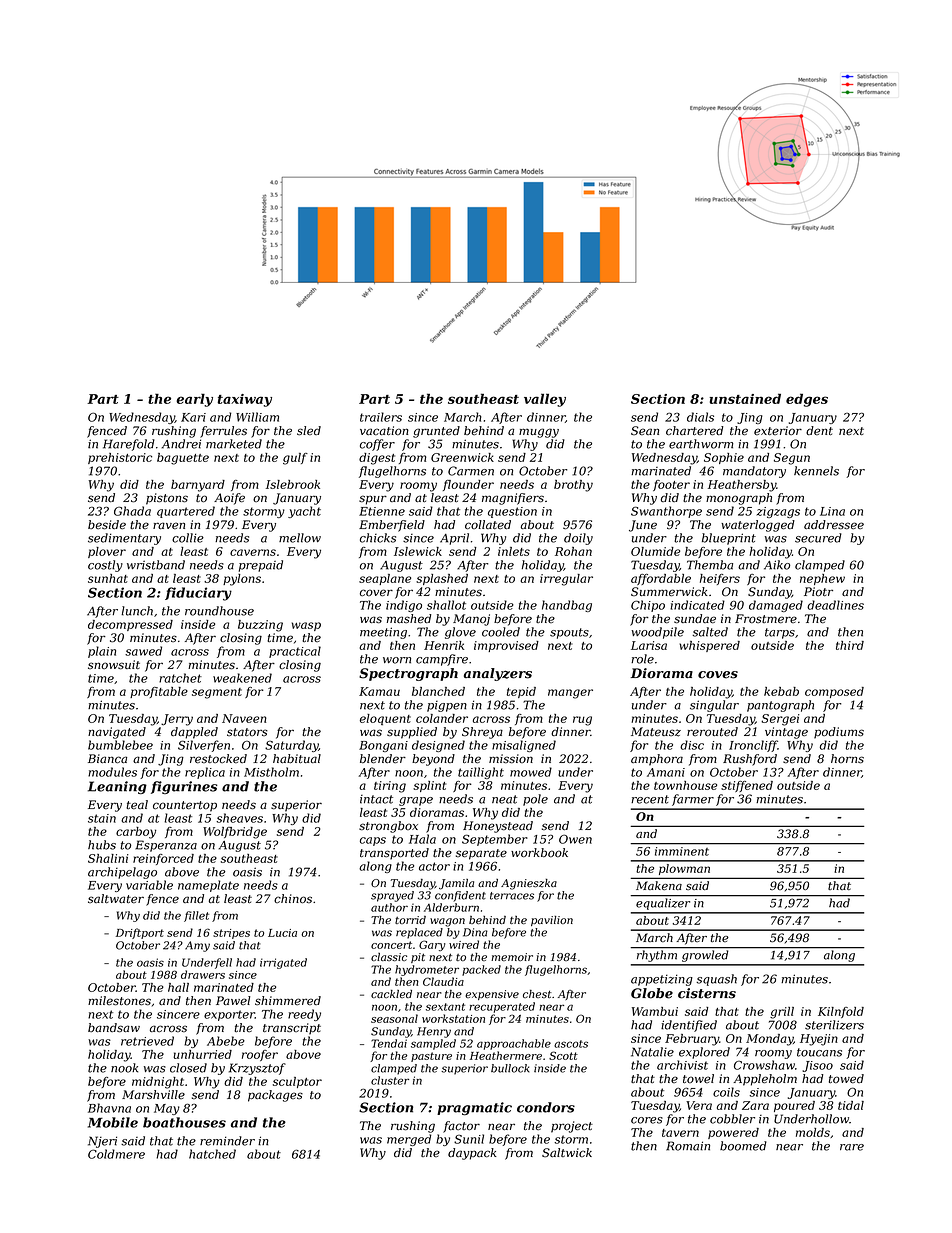  Describe the element at coordinates (807, 400) in the screenshot. I see `edges` at that location.
